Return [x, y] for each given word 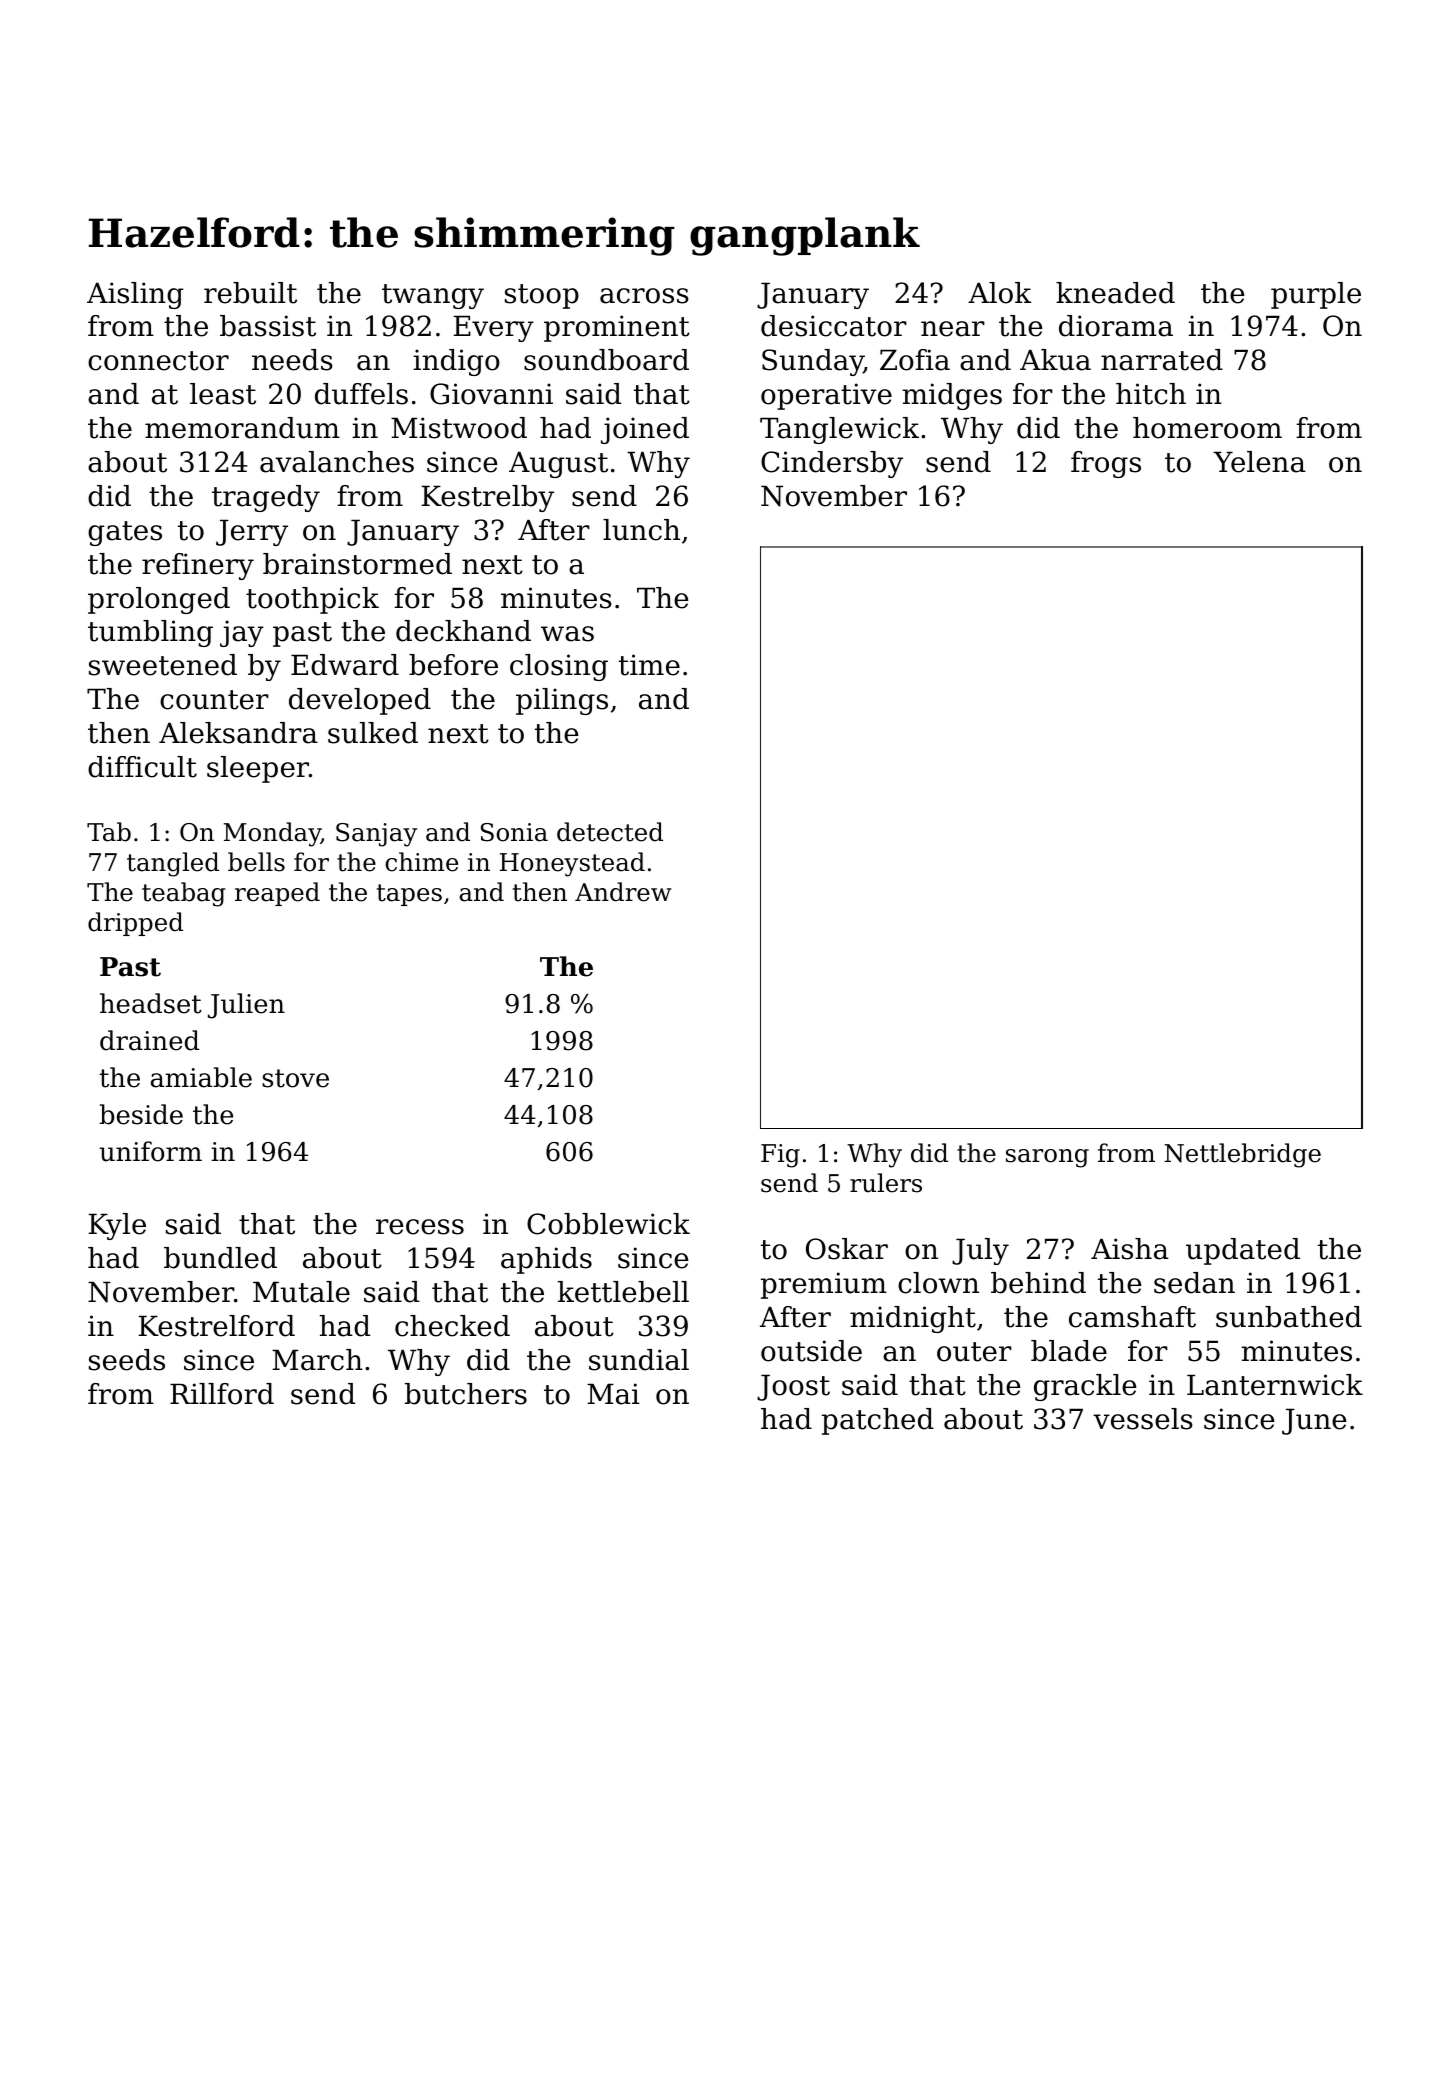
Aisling [135, 295]
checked [452, 1326]
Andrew [623, 892]
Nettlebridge [1242, 1155]
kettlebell [623, 1292]
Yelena [1259, 462]
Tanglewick [839, 430]
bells [256, 862]
